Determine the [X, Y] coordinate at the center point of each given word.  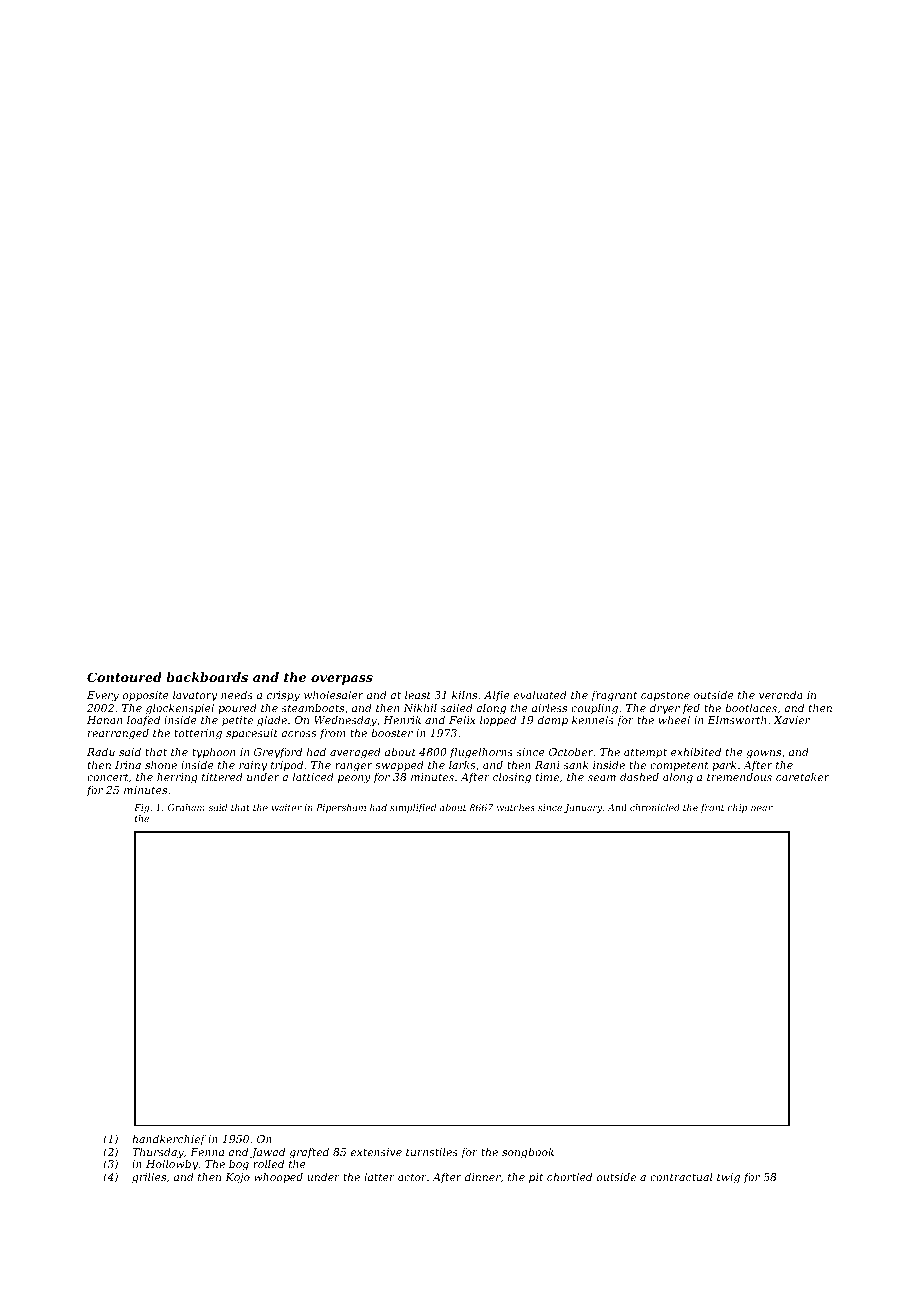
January [583, 808]
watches [516, 807]
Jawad [267, 1152]
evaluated [540, 694]
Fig [141, 808]
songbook [528, 1153]
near [762, 808]
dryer [665, 709]
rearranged [118, 734]
